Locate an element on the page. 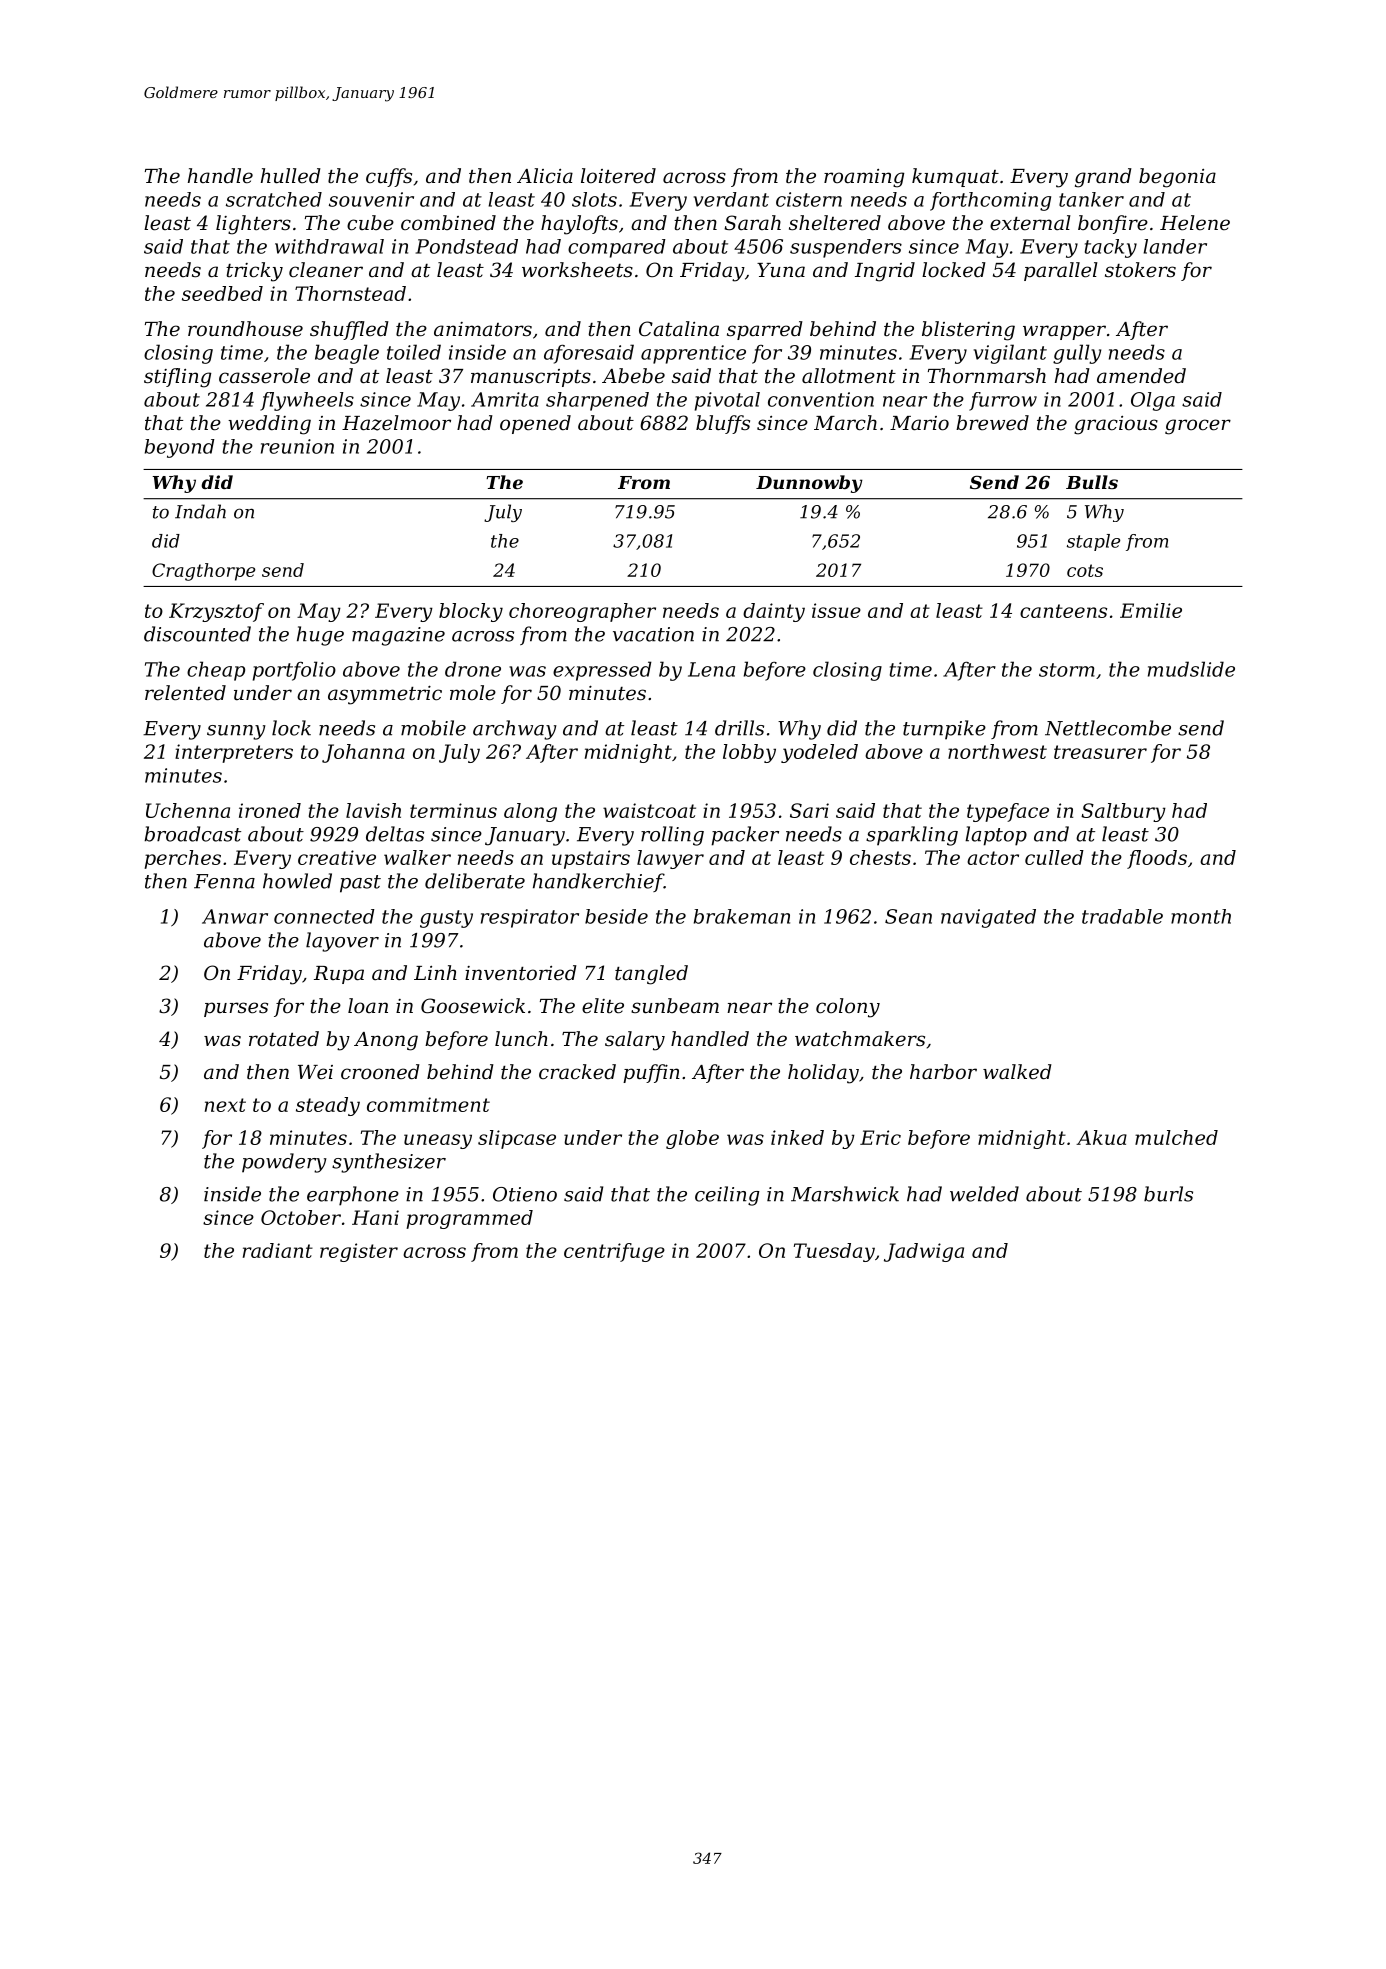 The width and height of the page is (1386, 1969). Jadwiga is located at coordinates (924, 1252).
